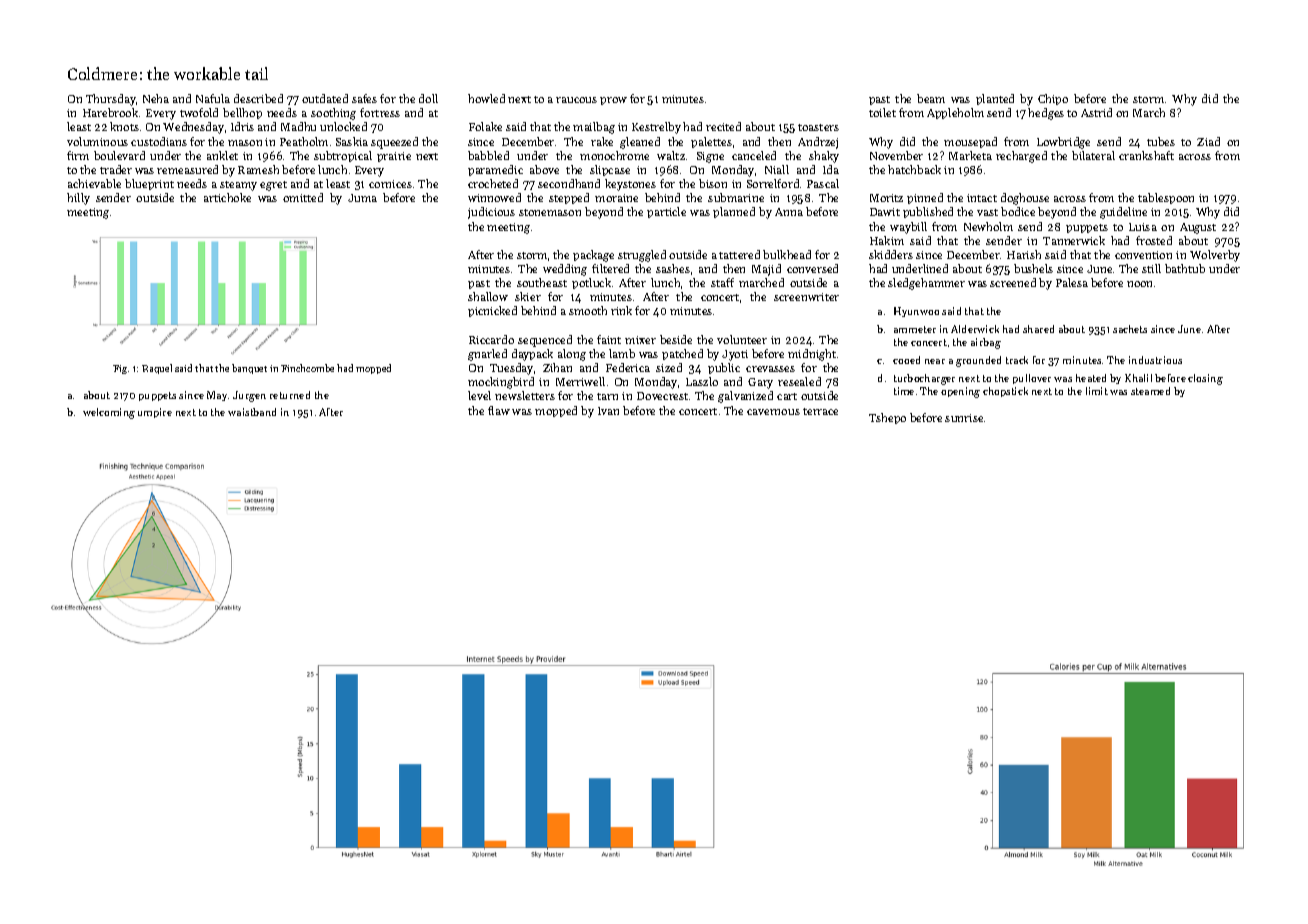  Describe the element at coordinates (1013, 282) in the page. I see `screened` at that location.
